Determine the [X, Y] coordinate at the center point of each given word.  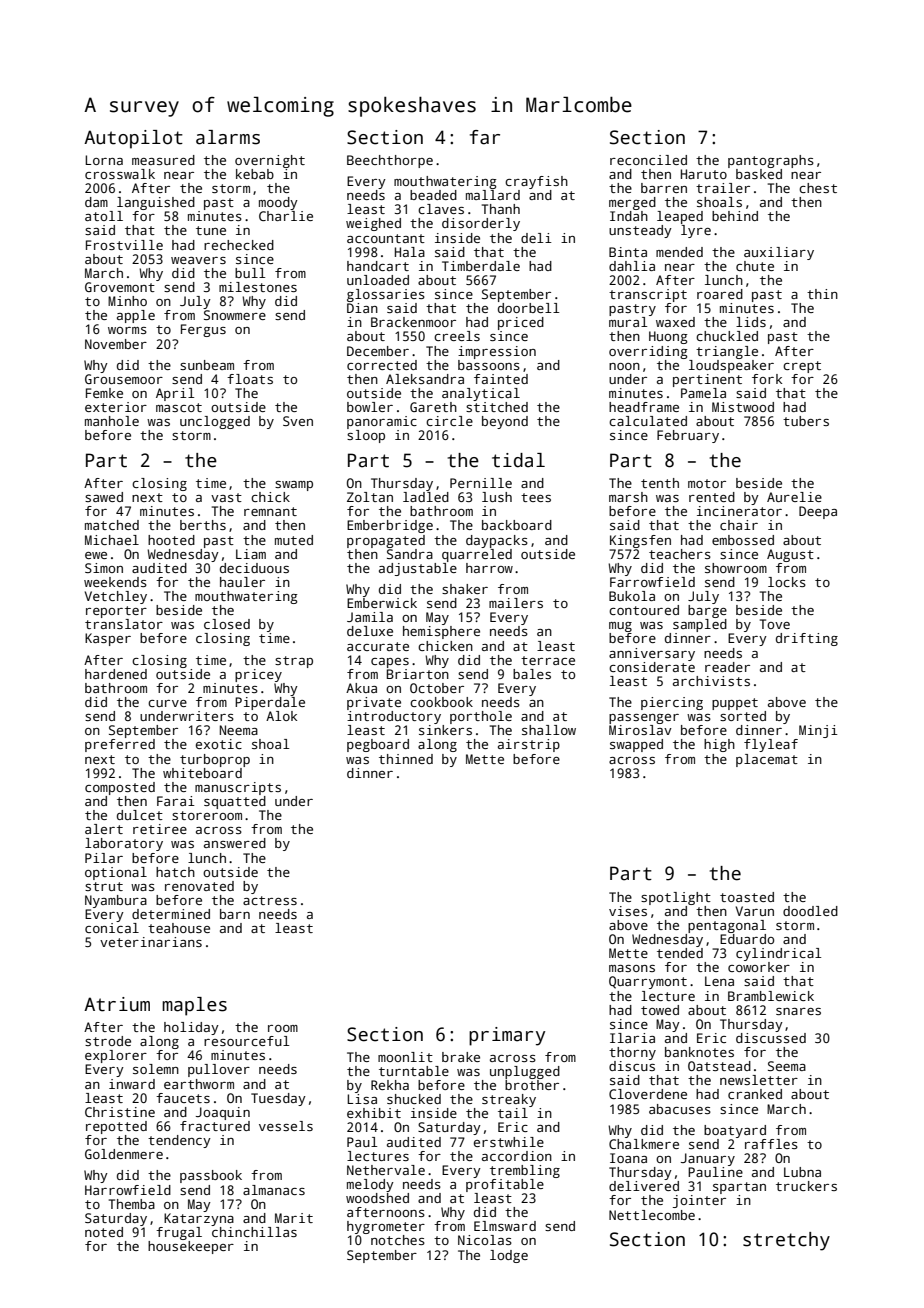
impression [497, 352]
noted [104, 1232]
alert [104, 829]
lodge [509, 1256]
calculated [648, 421]
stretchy [786, 1241]
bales [532, 674]
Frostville [124, 245]
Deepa [818, 512]
